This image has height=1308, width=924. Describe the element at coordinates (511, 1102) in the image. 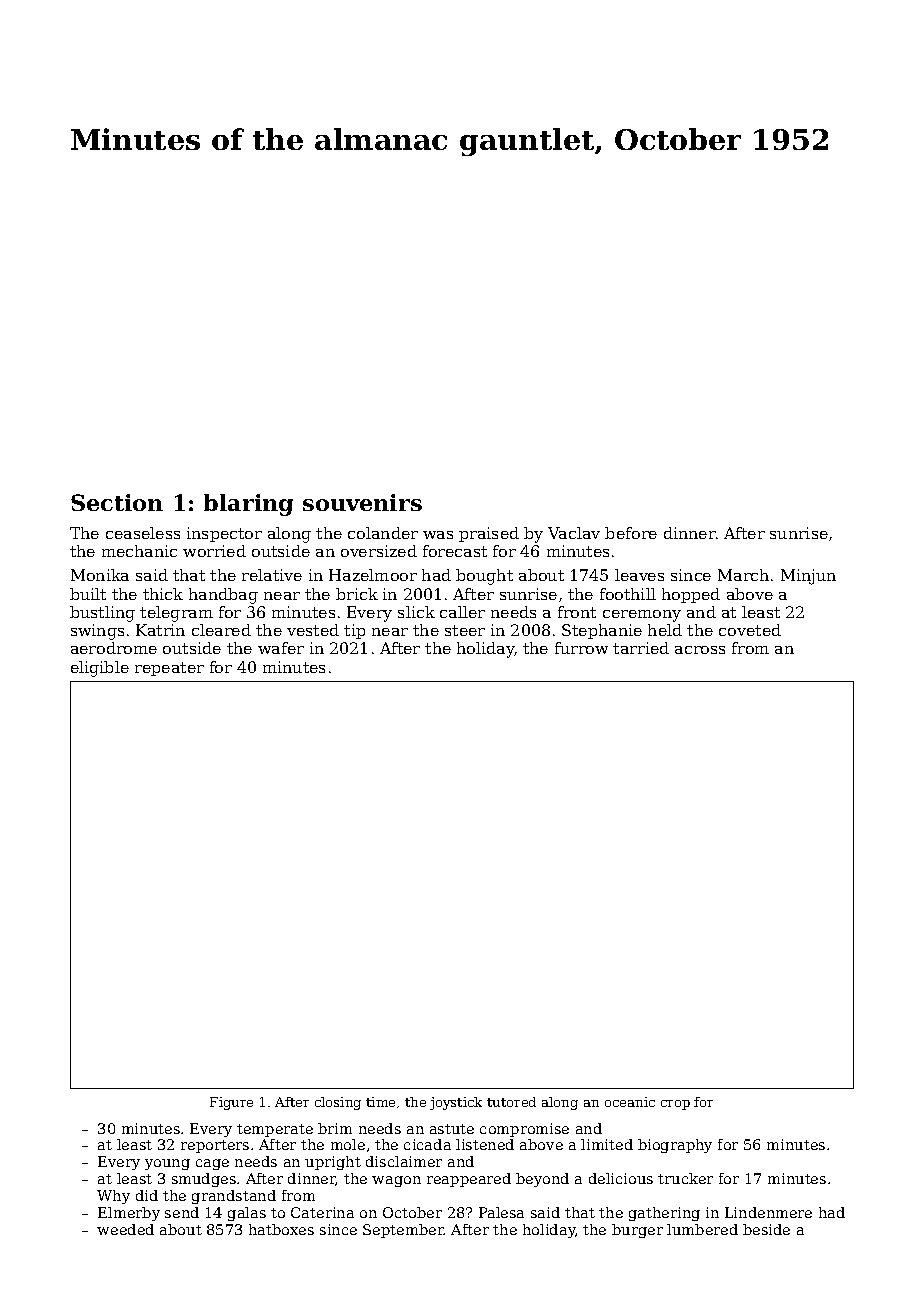

I see `tutored` at that location.
